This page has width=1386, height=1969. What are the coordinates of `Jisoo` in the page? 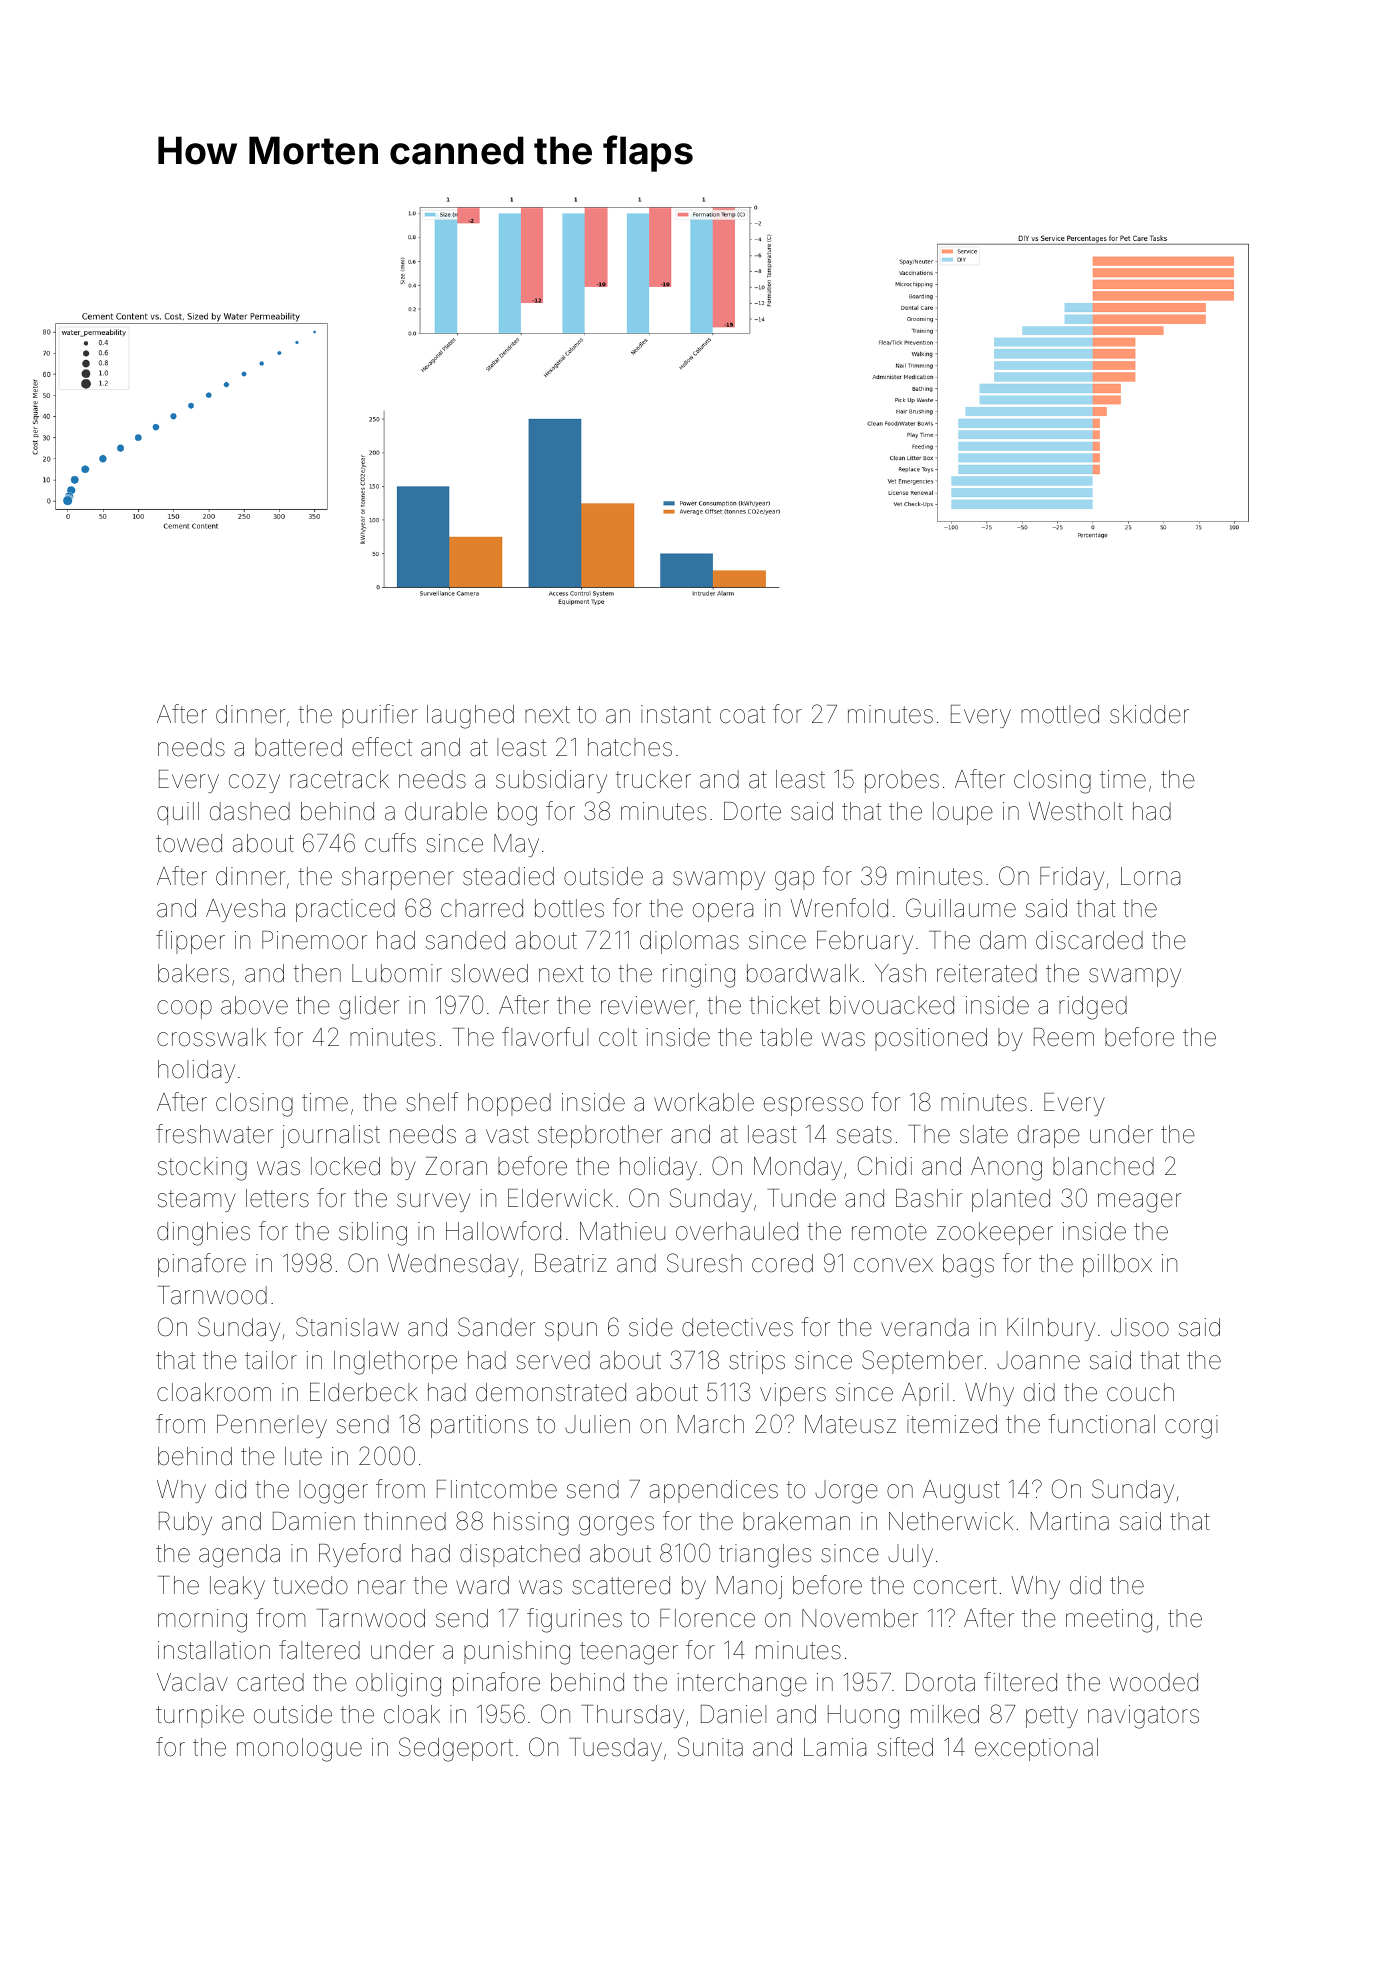 It's located at (1140, 1327).
